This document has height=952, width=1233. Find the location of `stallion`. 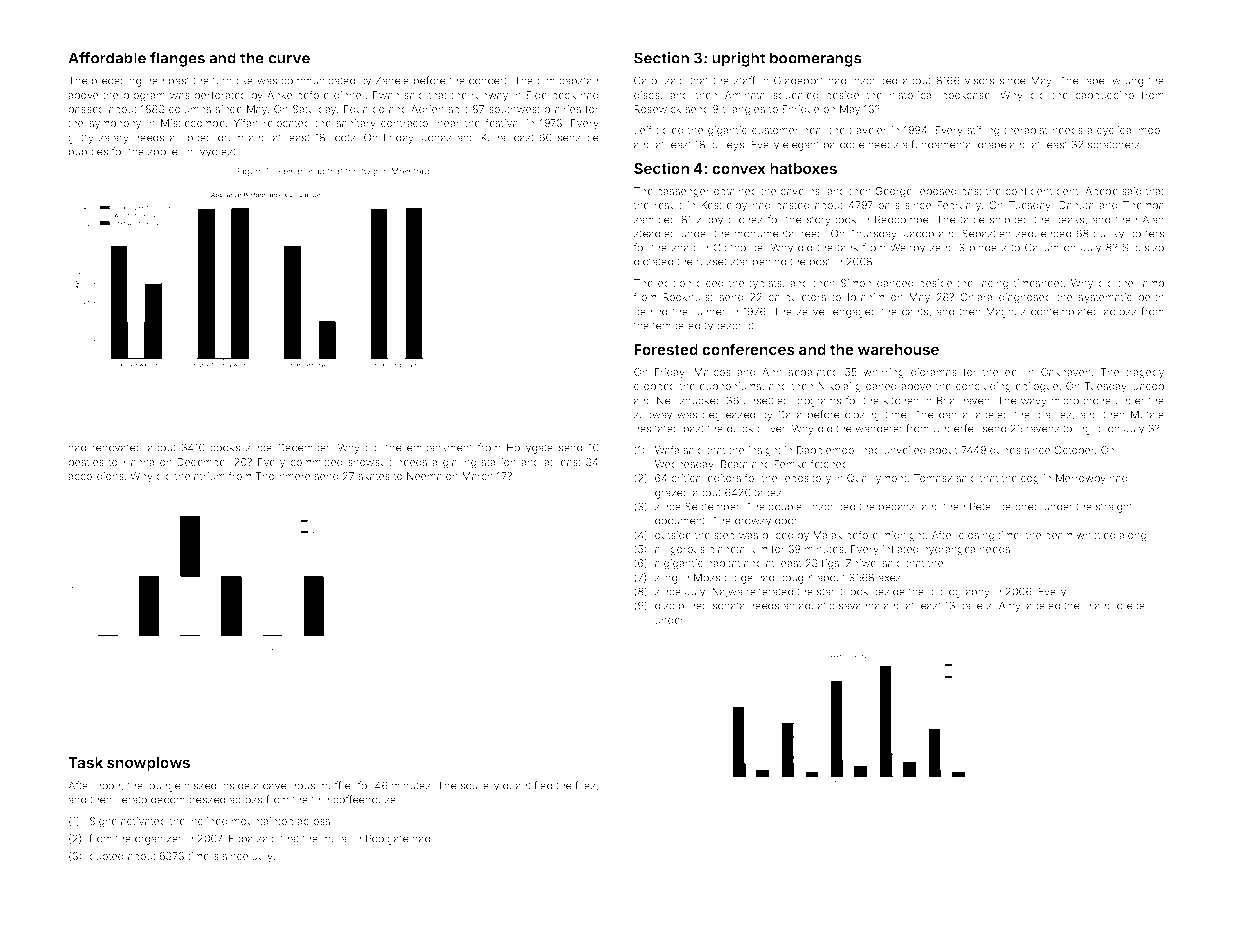

stallion is located at coordinates (498, 462).
